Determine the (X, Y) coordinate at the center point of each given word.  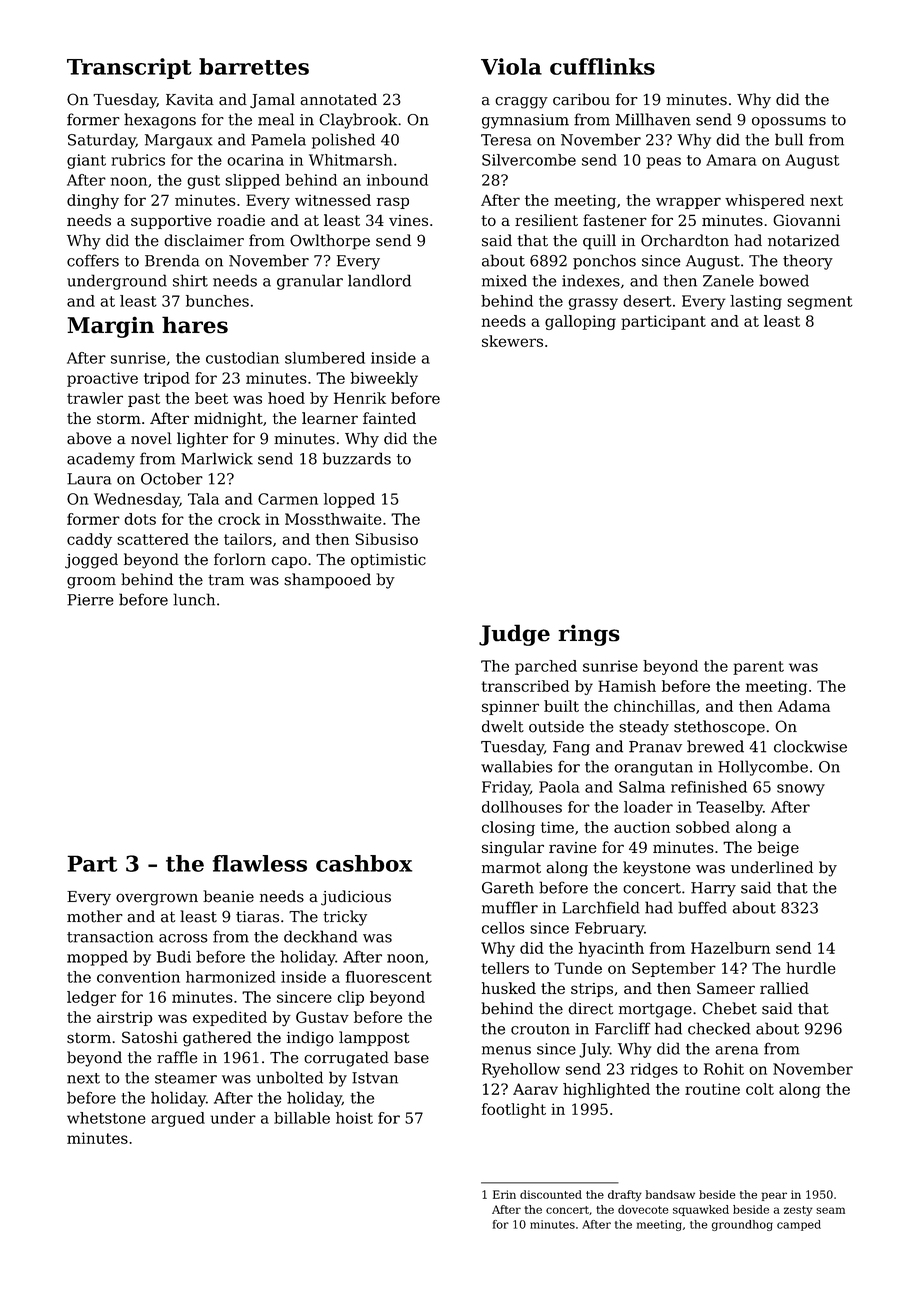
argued (178, 1119)
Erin (504, 1194)
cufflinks (602, 66)
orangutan (653, 769)
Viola (511, 66)
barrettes (254, 66)
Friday (506, 788)
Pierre (90, 600)
